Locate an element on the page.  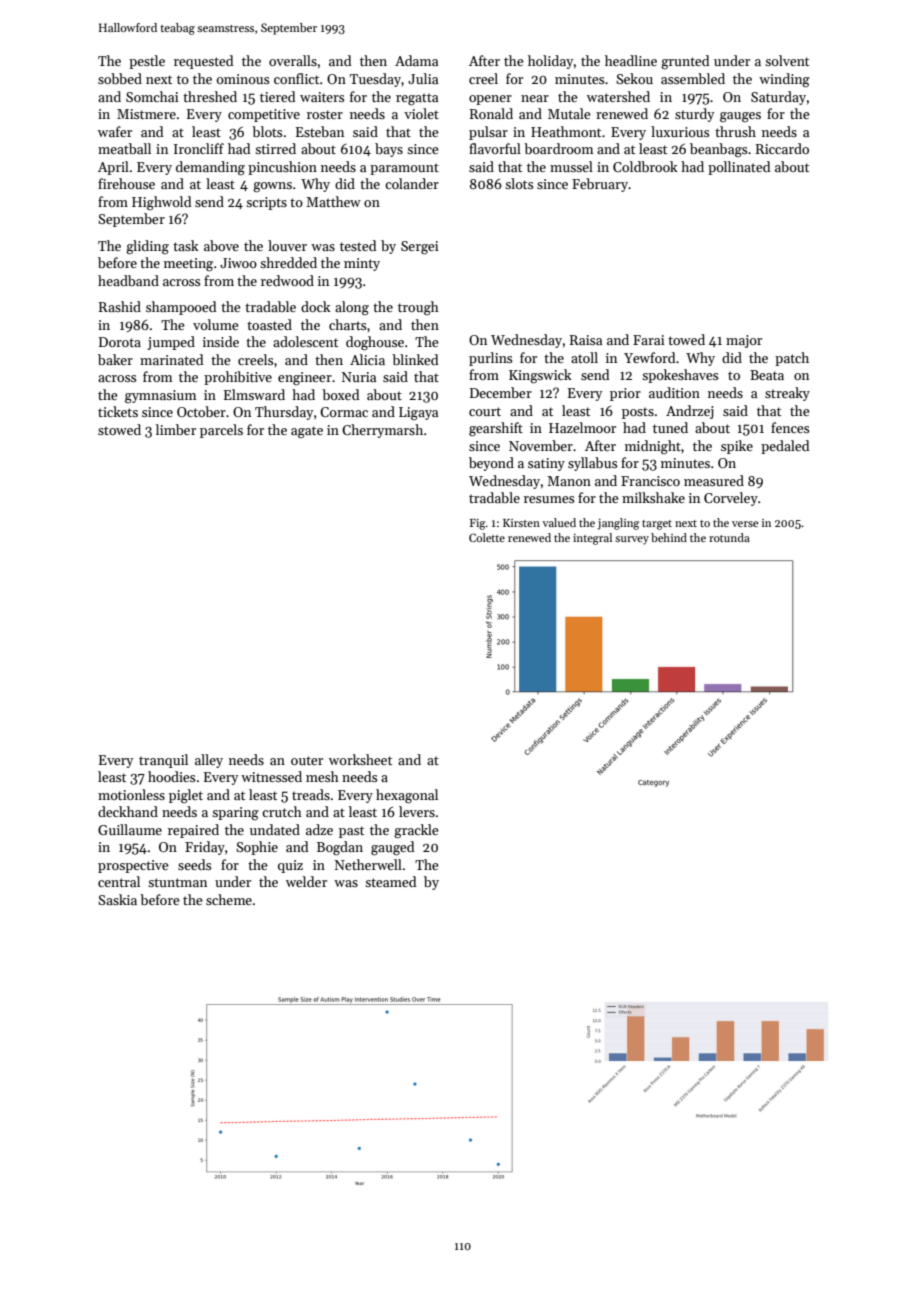
Raisa is located at coordinates (586, 340).
